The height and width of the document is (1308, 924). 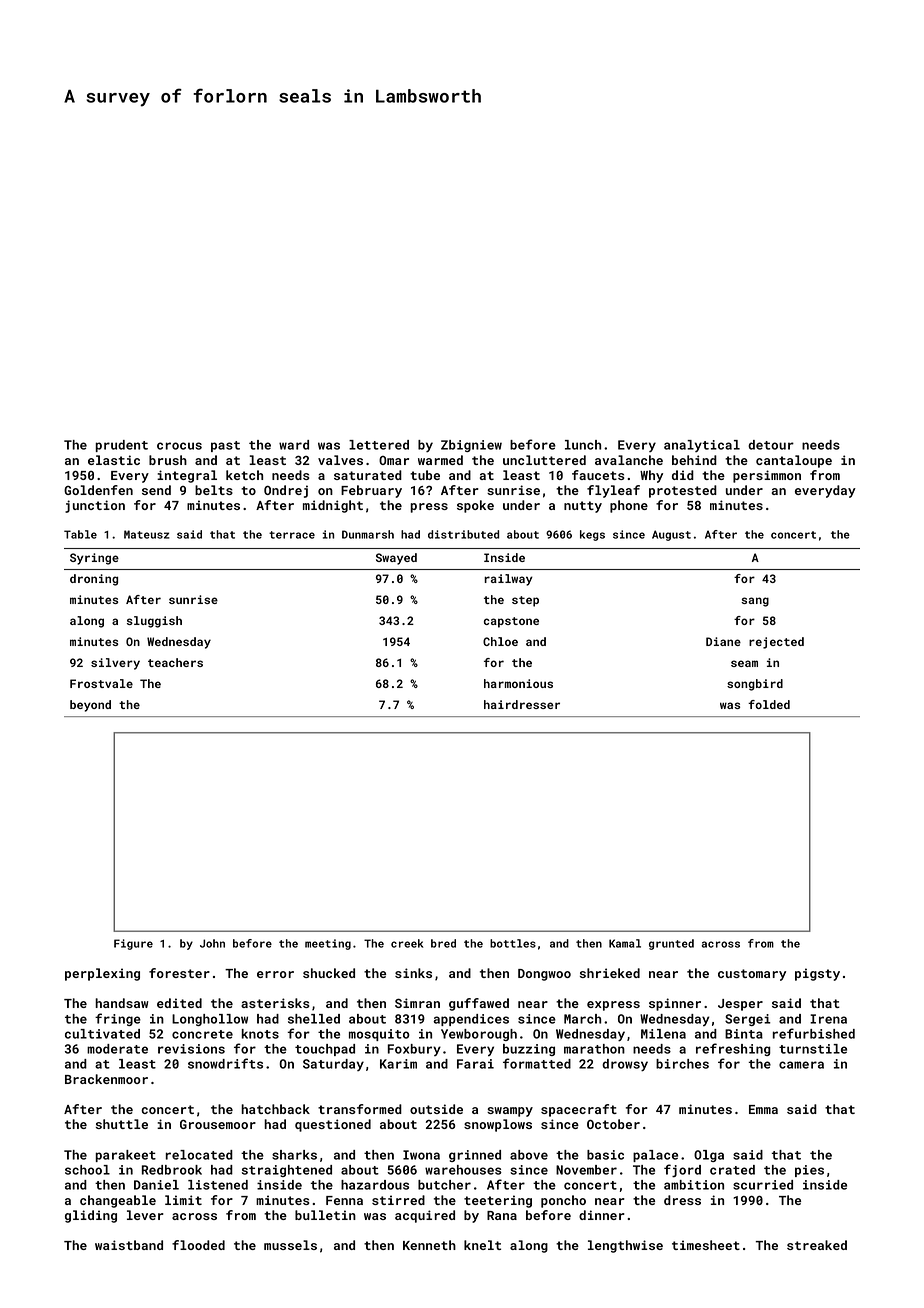 I want to click on flooded, so click(x=198, y=1245).
